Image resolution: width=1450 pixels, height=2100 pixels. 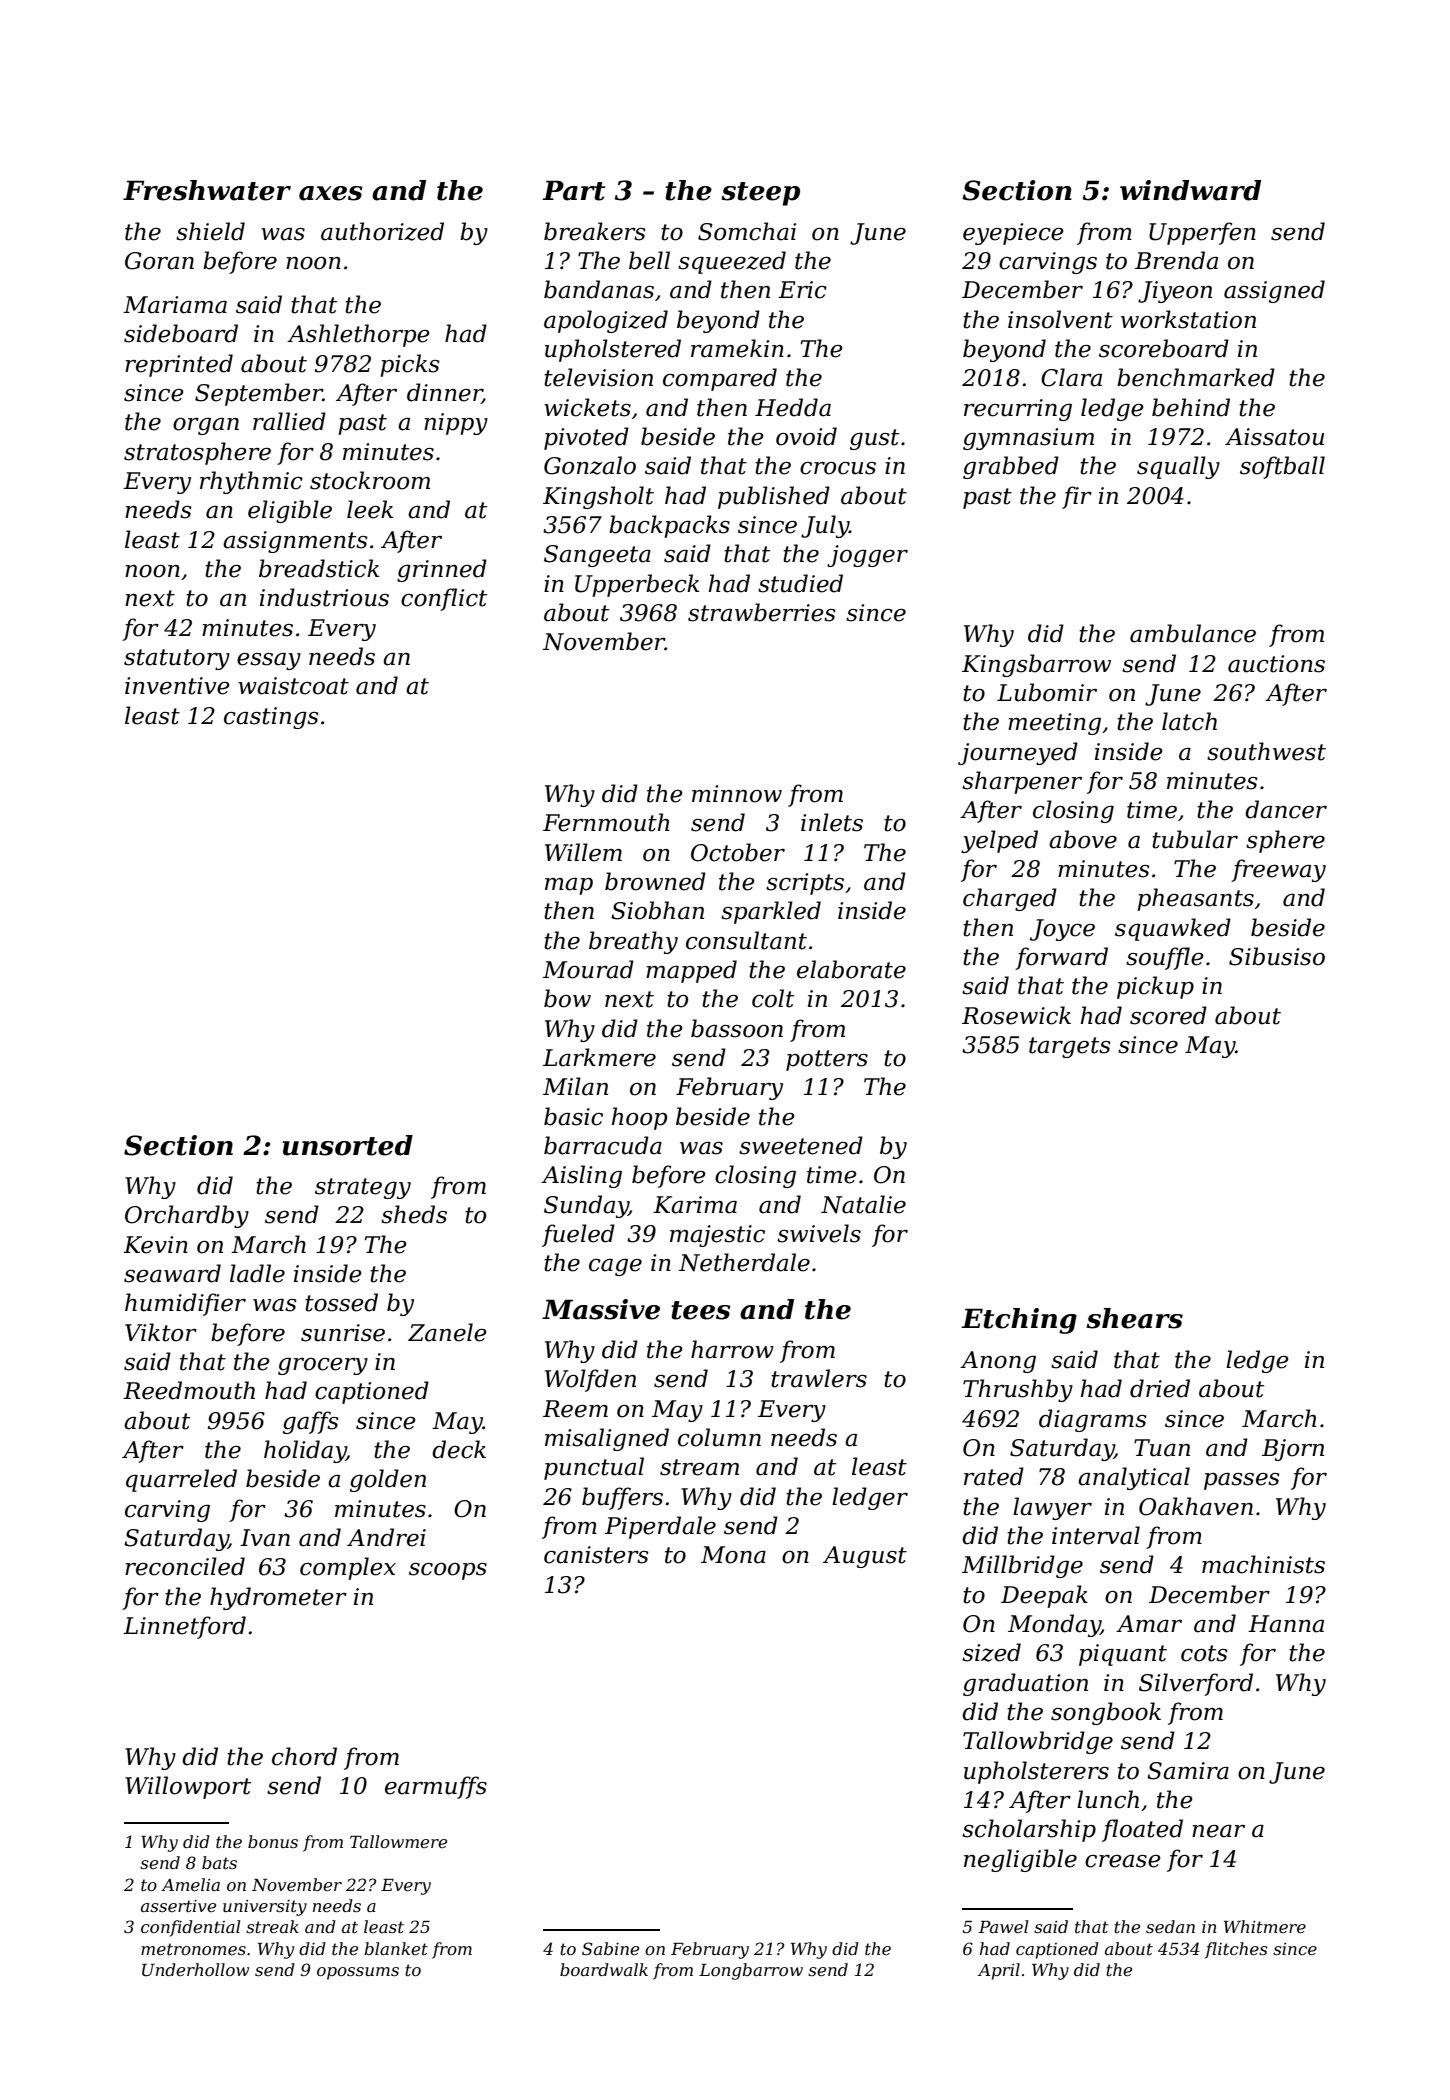 What do you see at coordinates (751, 1971) in the screenshot?
I see `Longbarrow` at bounding box center [751, 1971].
